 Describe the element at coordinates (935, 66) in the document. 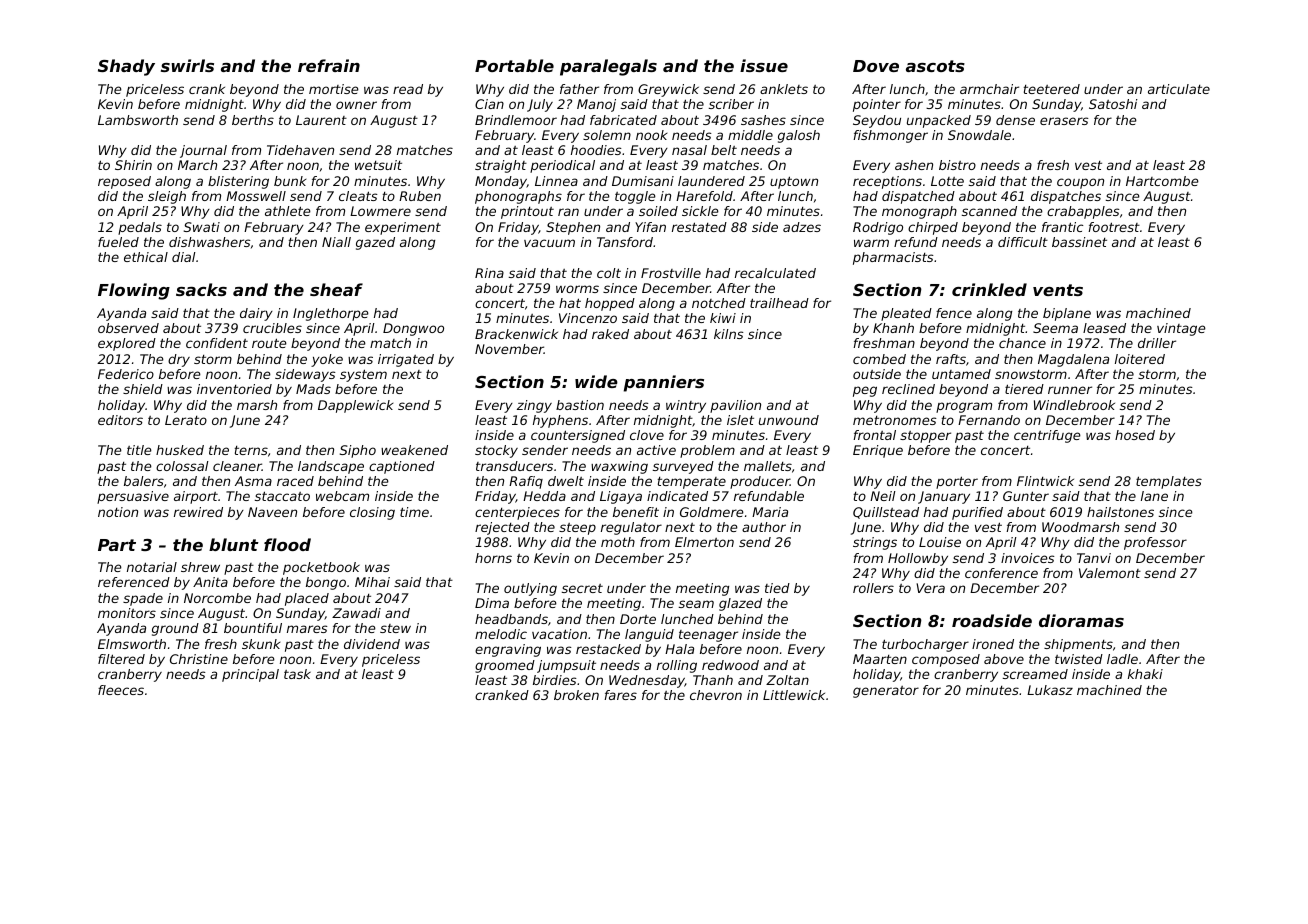

I see `ascots` at that location.
